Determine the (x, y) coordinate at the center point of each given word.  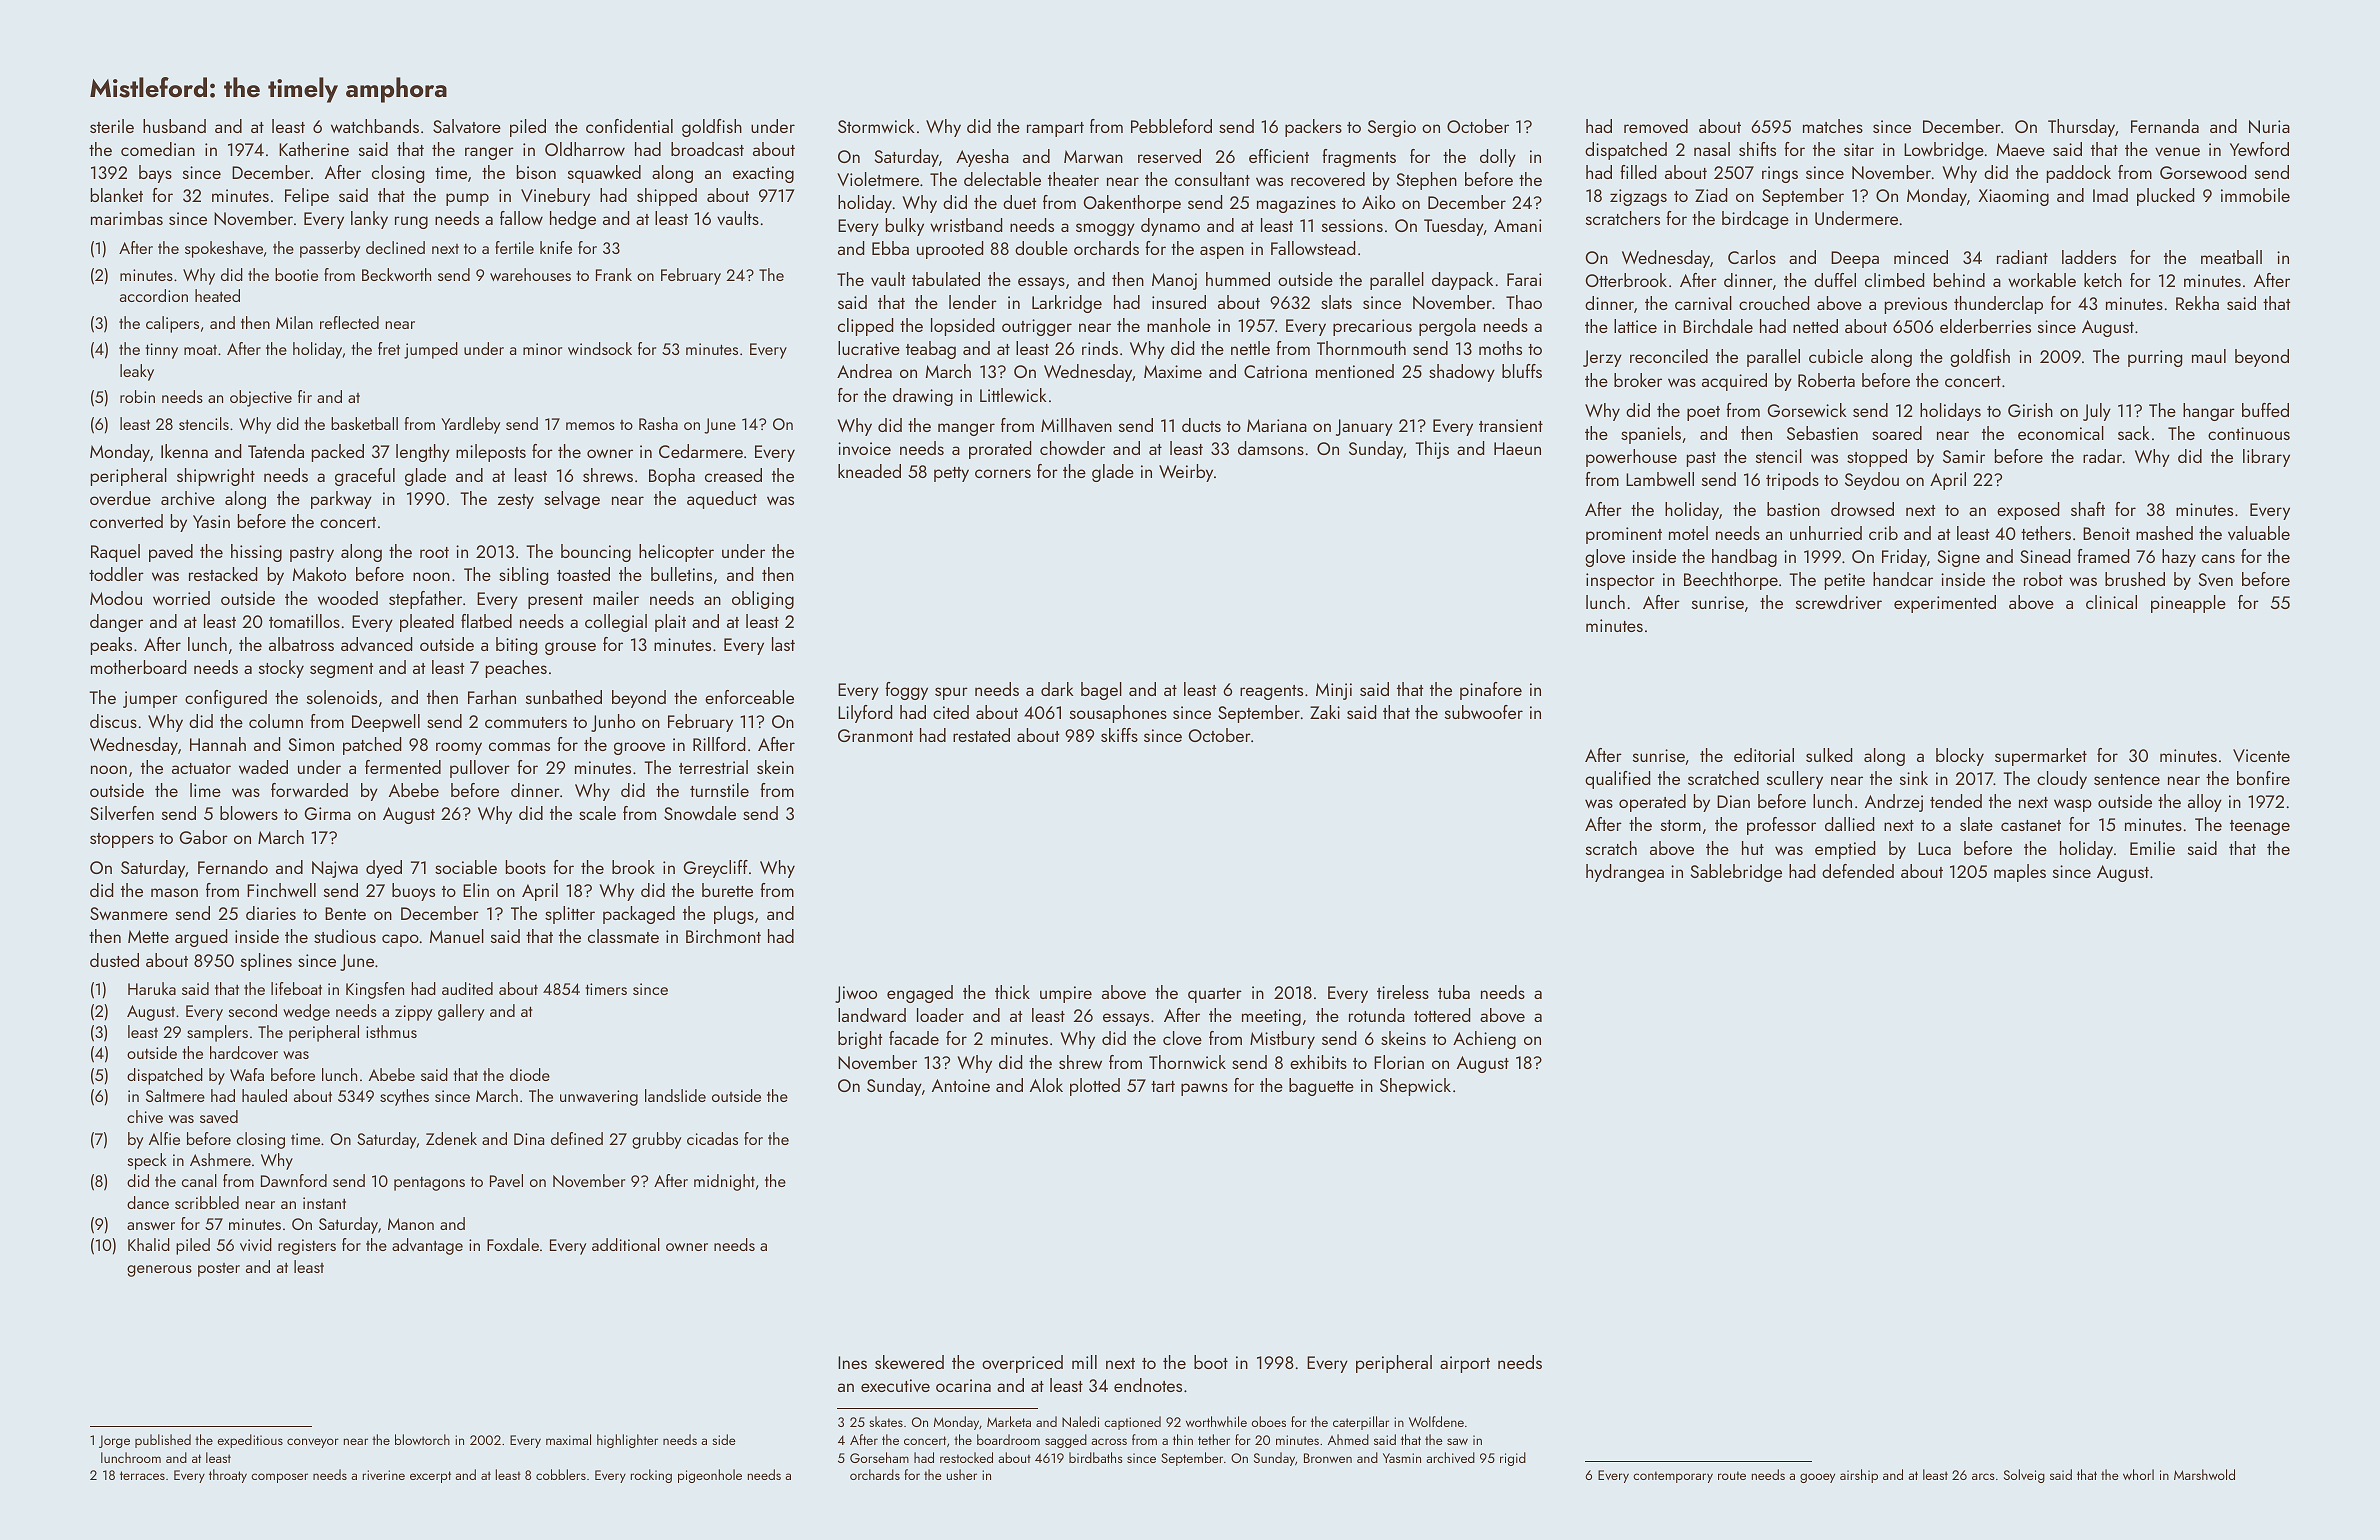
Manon (411, 1224)
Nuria (2269, 126)
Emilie (2152, 848)
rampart (1055, 129)
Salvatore (467, 126)
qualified (1618, 780)
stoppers (122, 840)
